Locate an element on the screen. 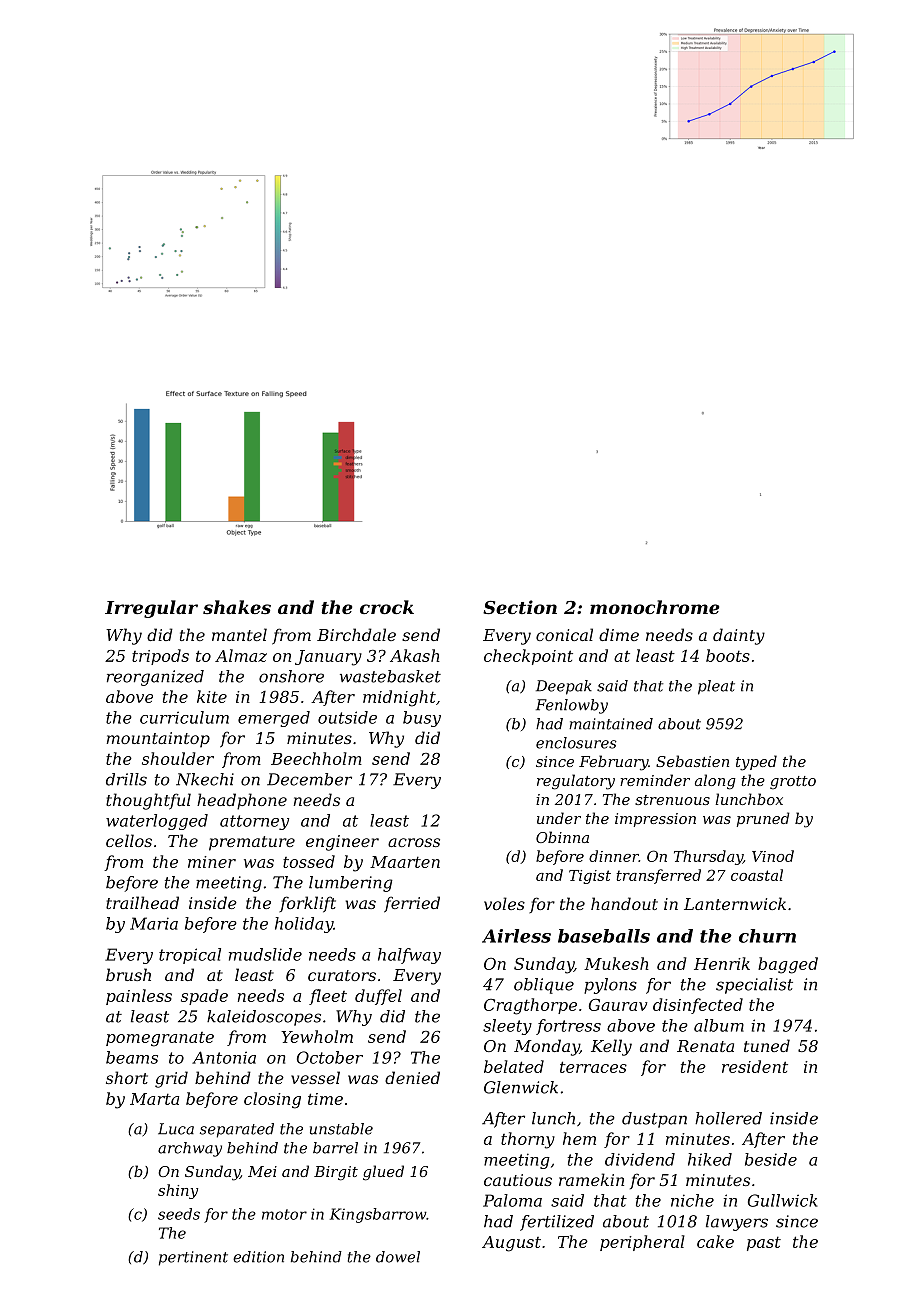 The height and width of the screenshot is (1314, 924). across is located at coordinates (414, 842).
